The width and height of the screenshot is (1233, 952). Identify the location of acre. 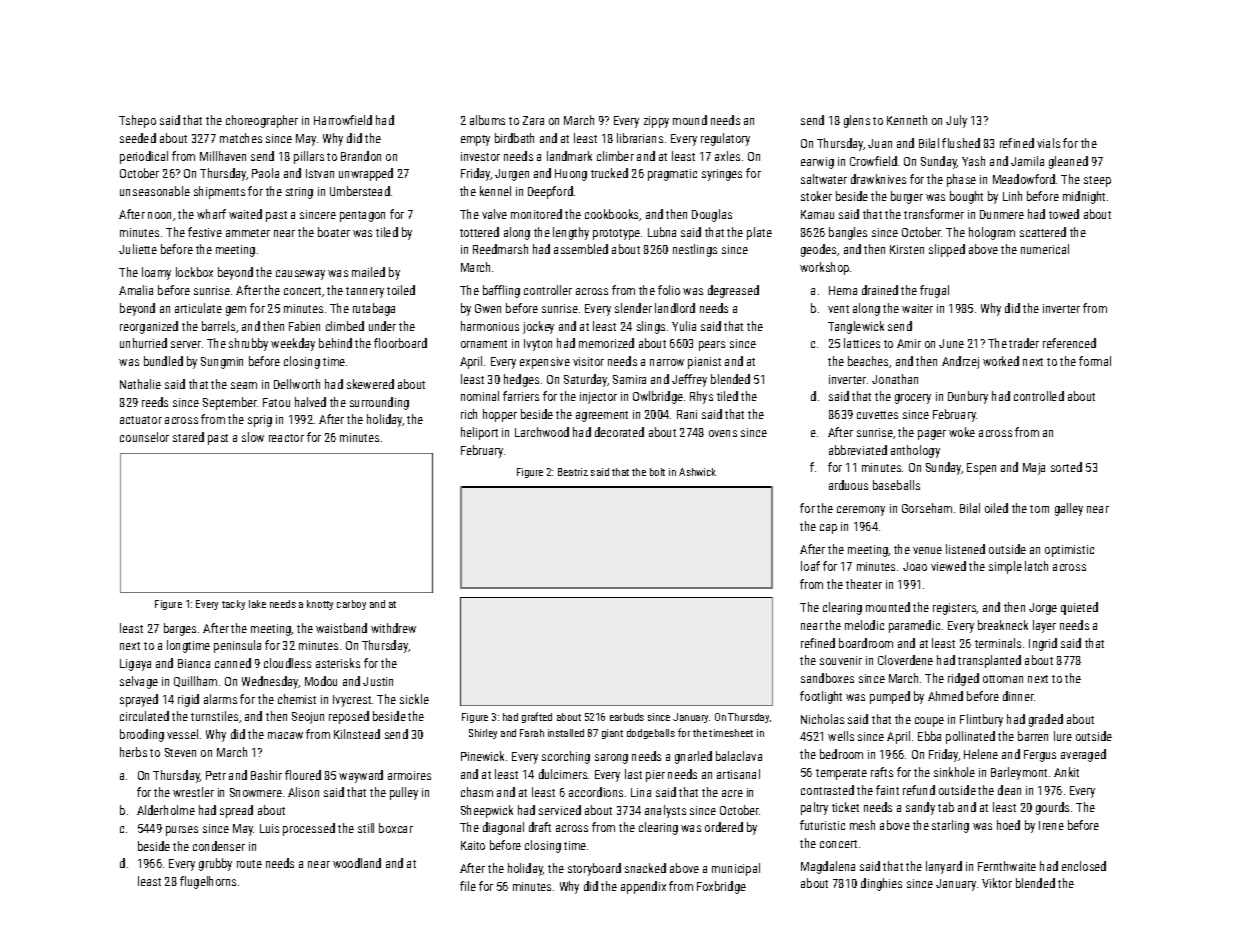
(732, 793).
